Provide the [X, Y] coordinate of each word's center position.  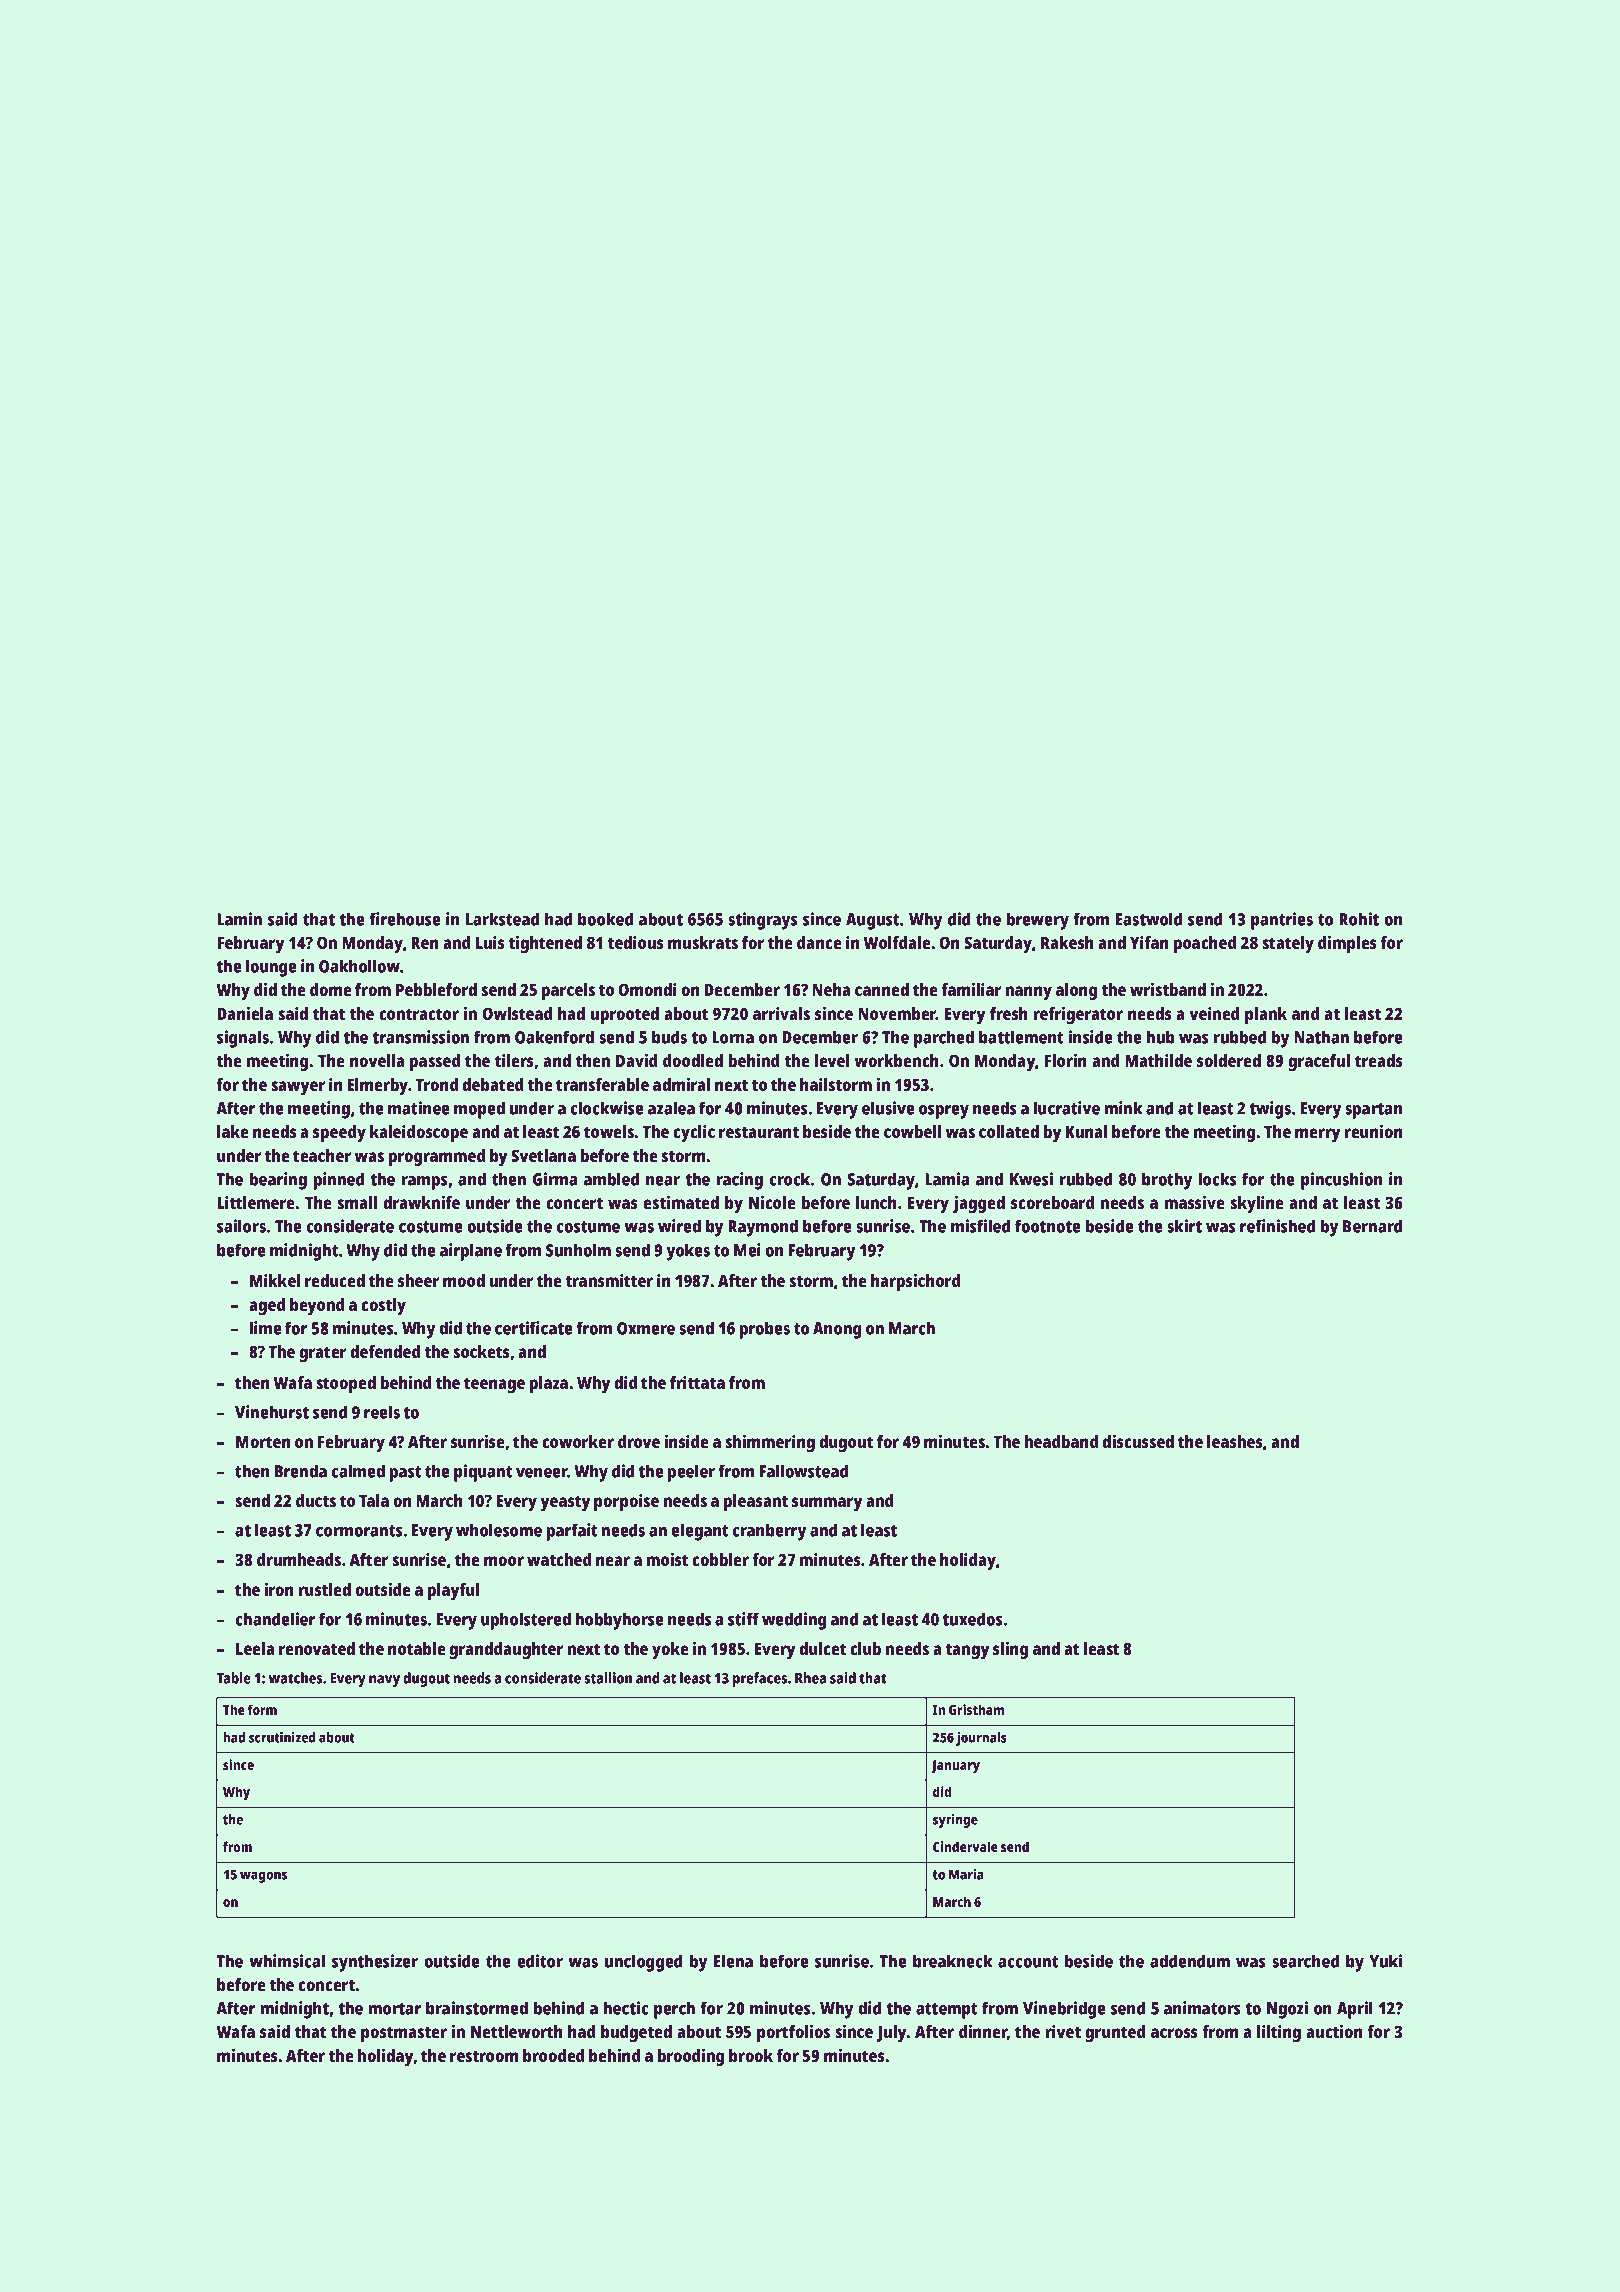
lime [266, 1328]
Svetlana [543, 1155]
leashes [1235, 1441]
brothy [1167, 1181]
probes [765, 1330]
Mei [747, 1250]
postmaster [404, 2034]
